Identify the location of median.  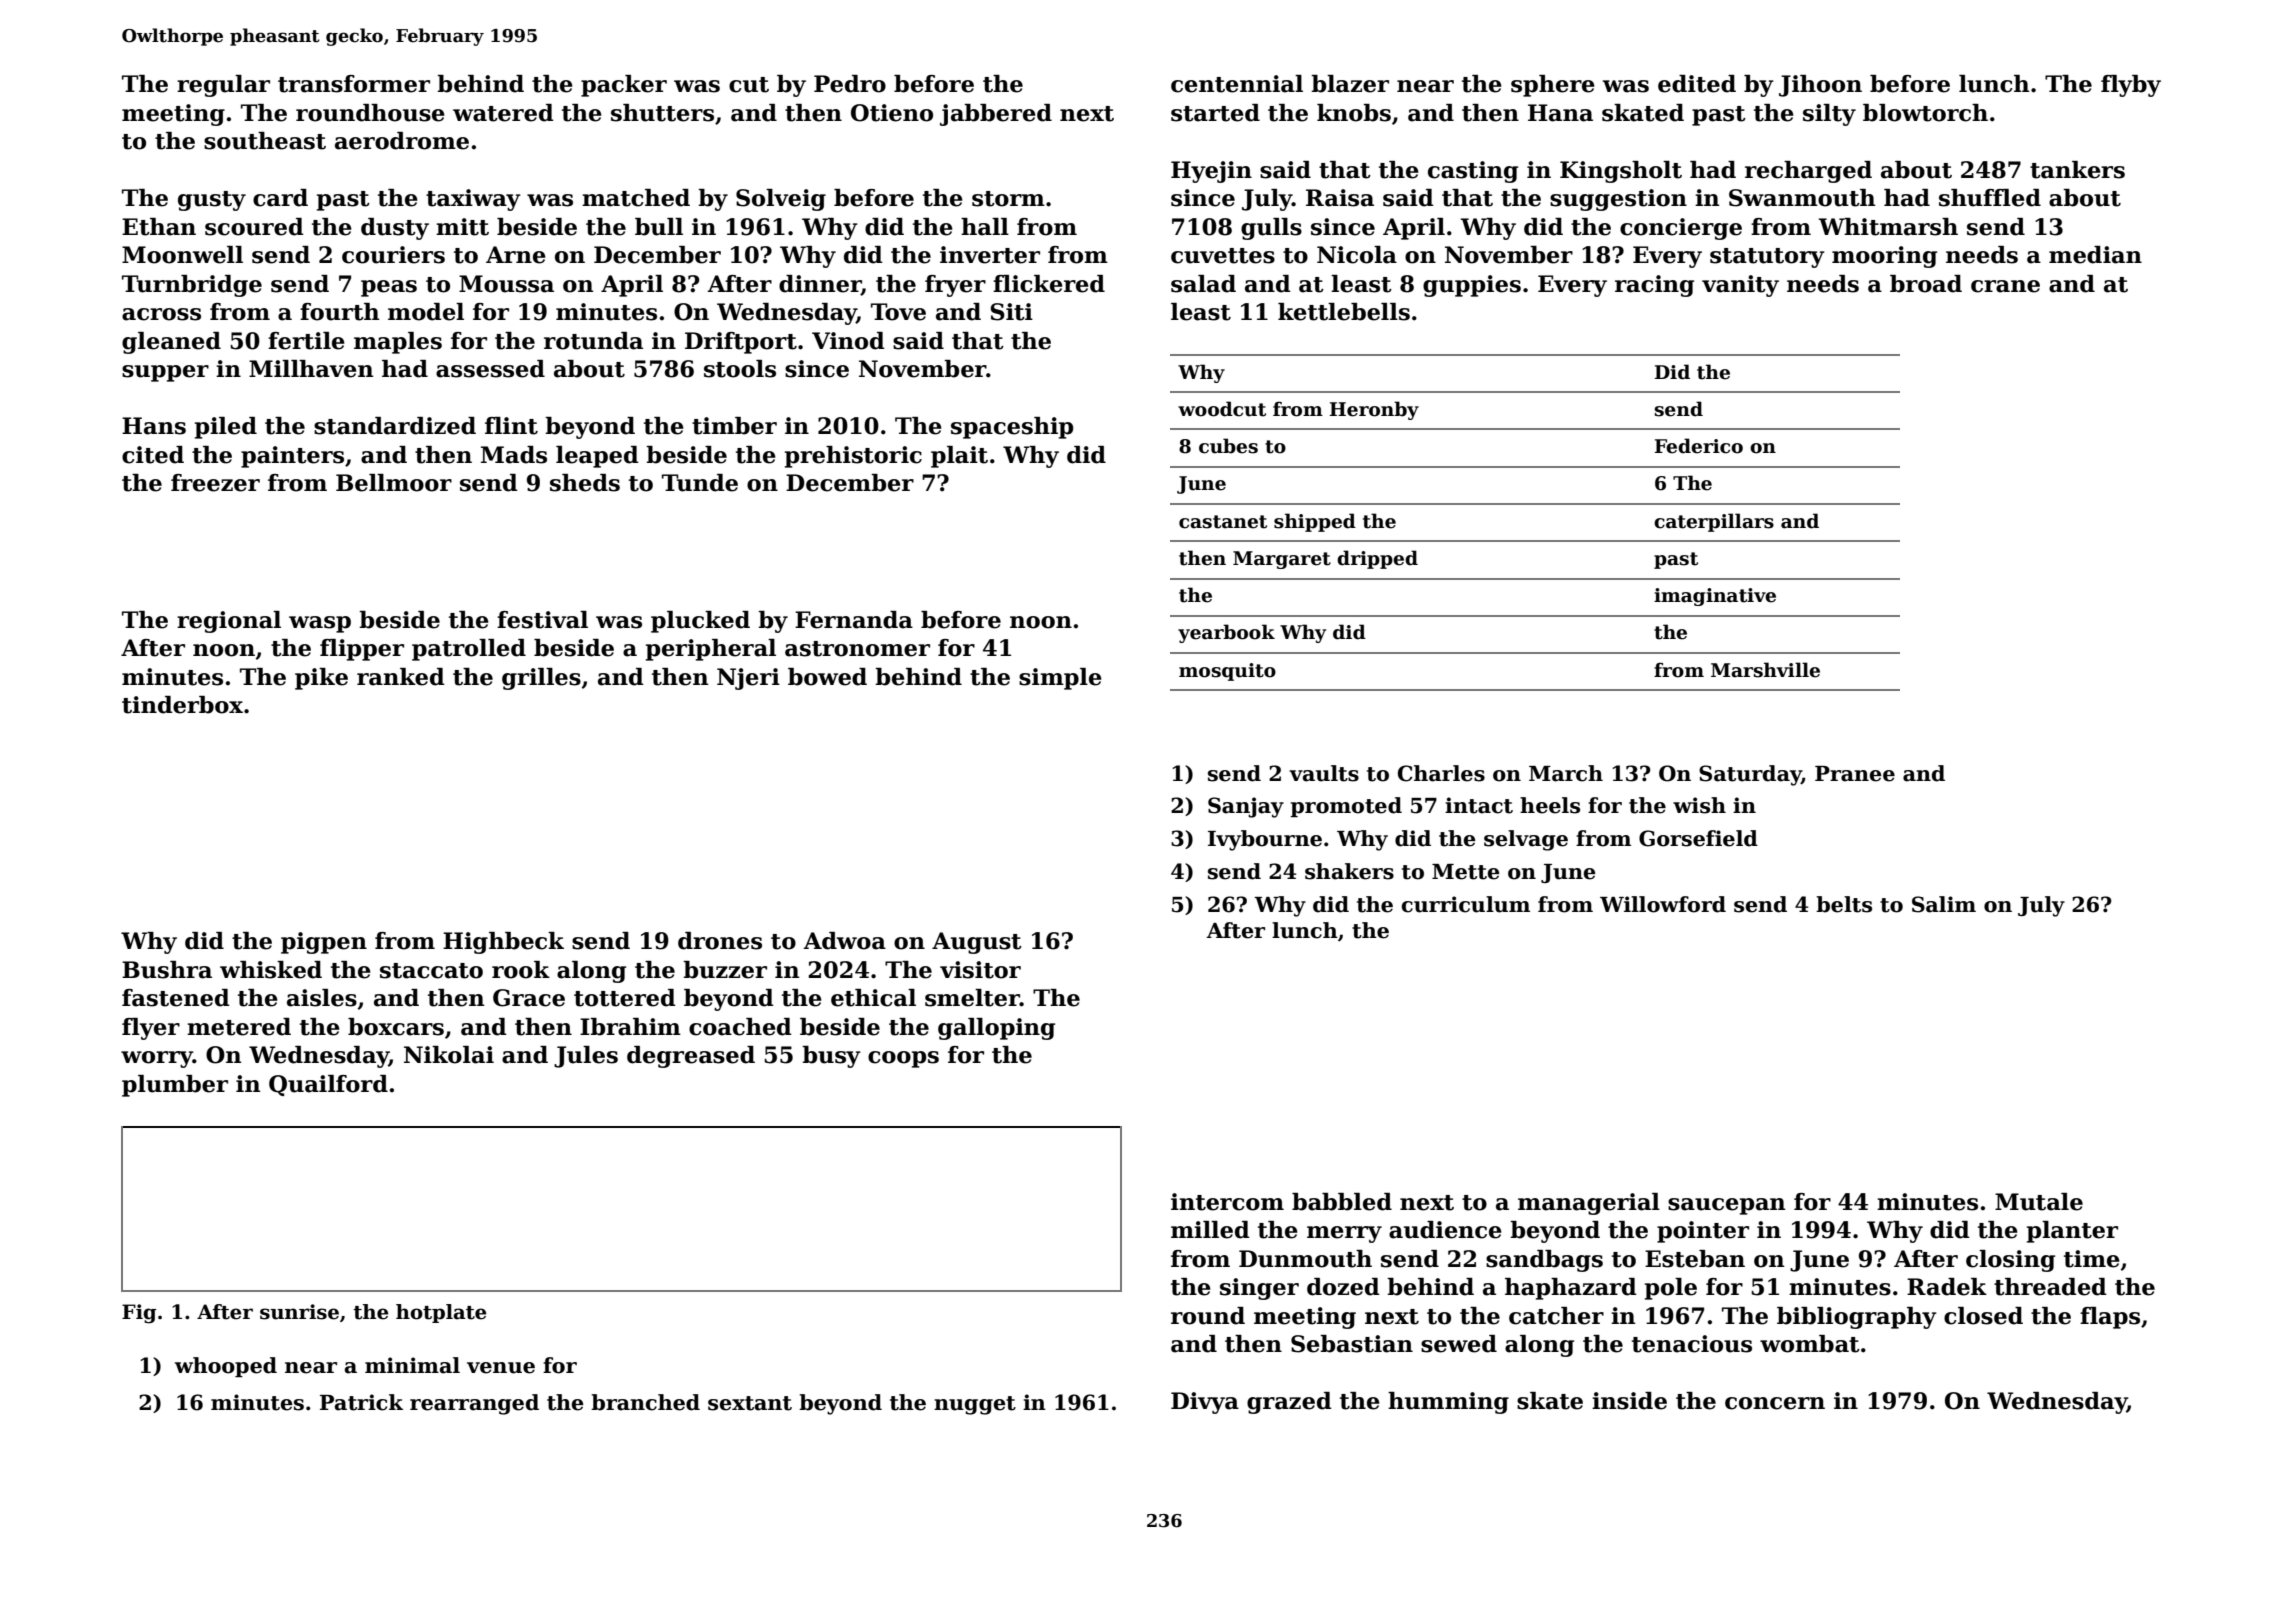
(2095, 255).
